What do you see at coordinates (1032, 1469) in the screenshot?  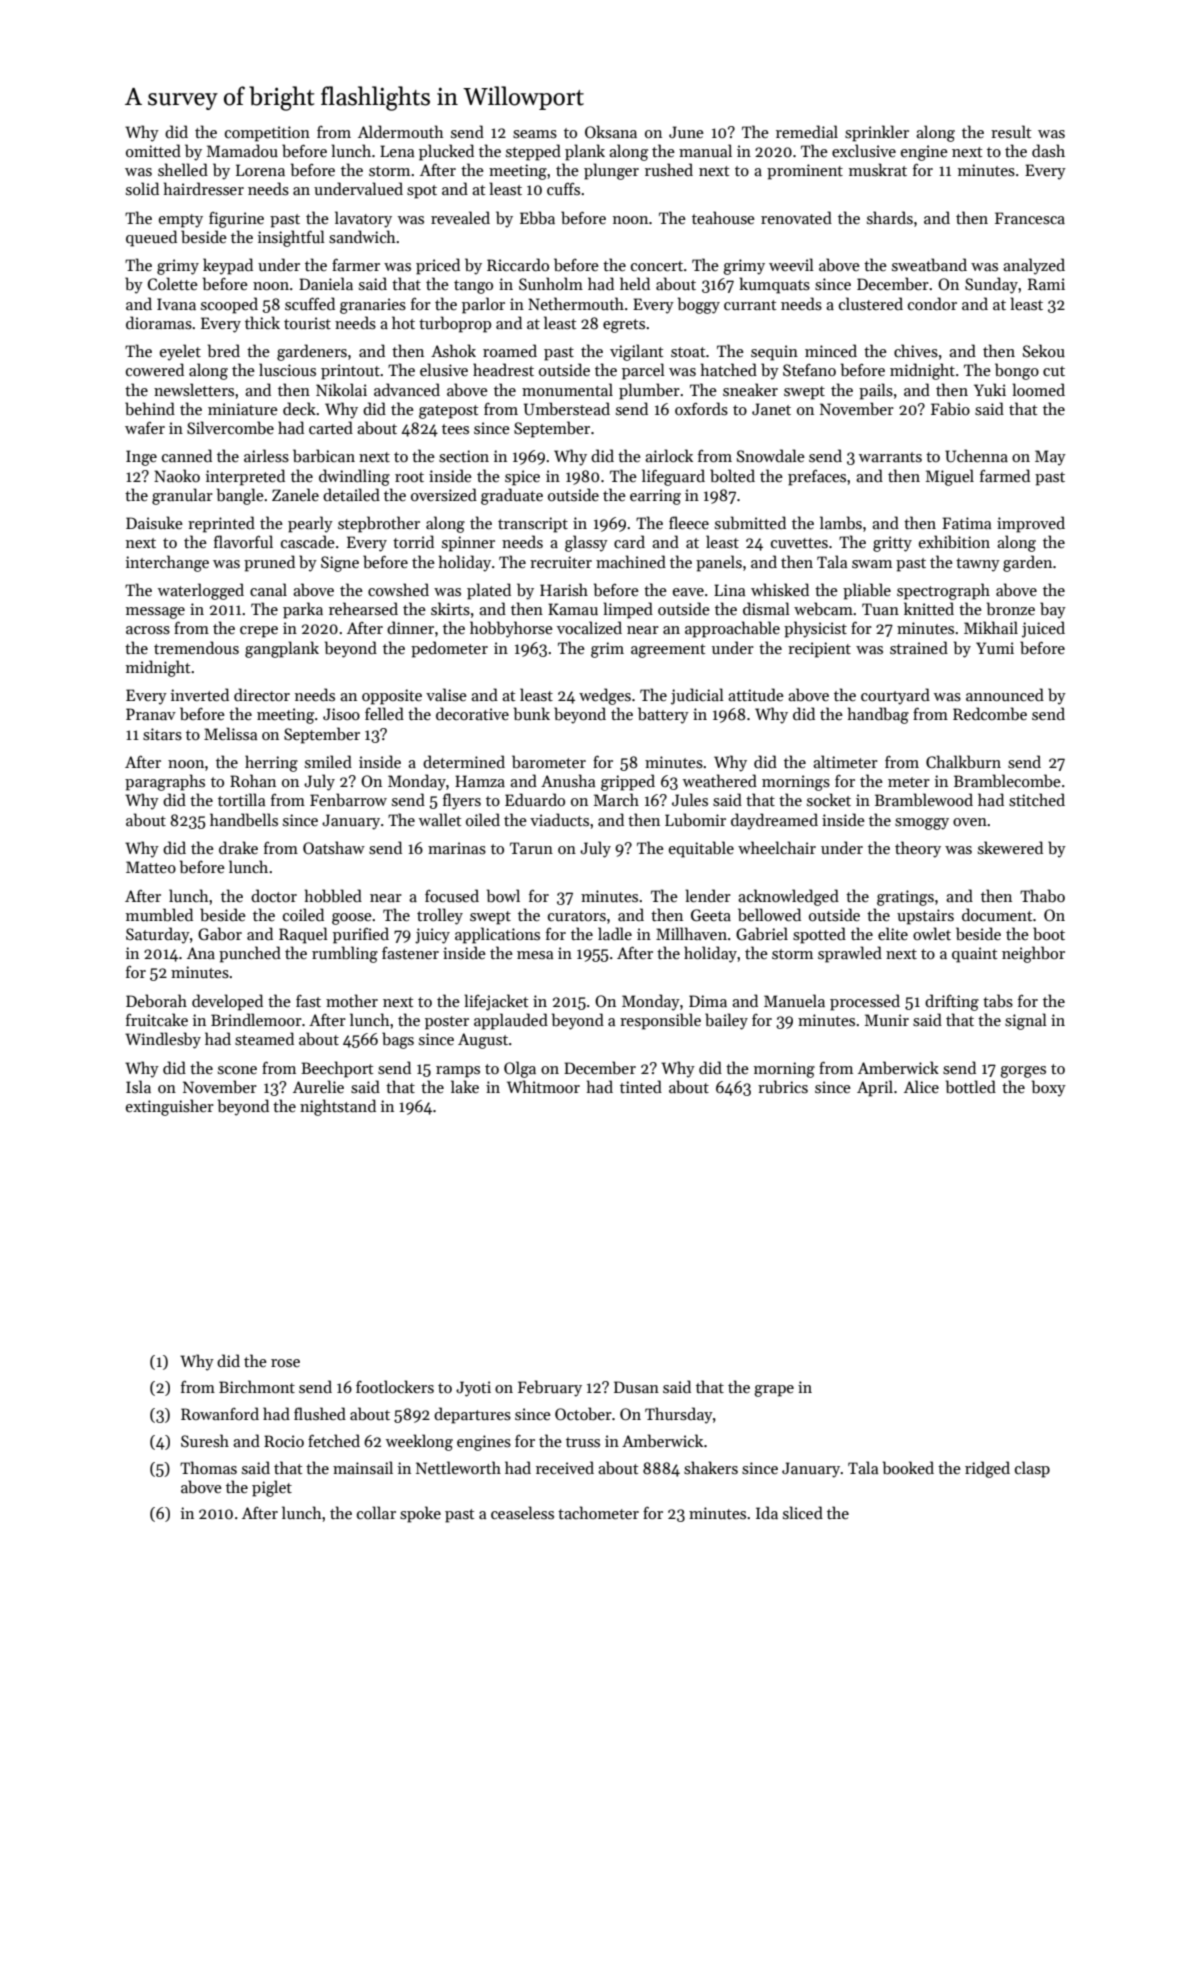 I see `clasp` at bounding box center [1032, 1469].
